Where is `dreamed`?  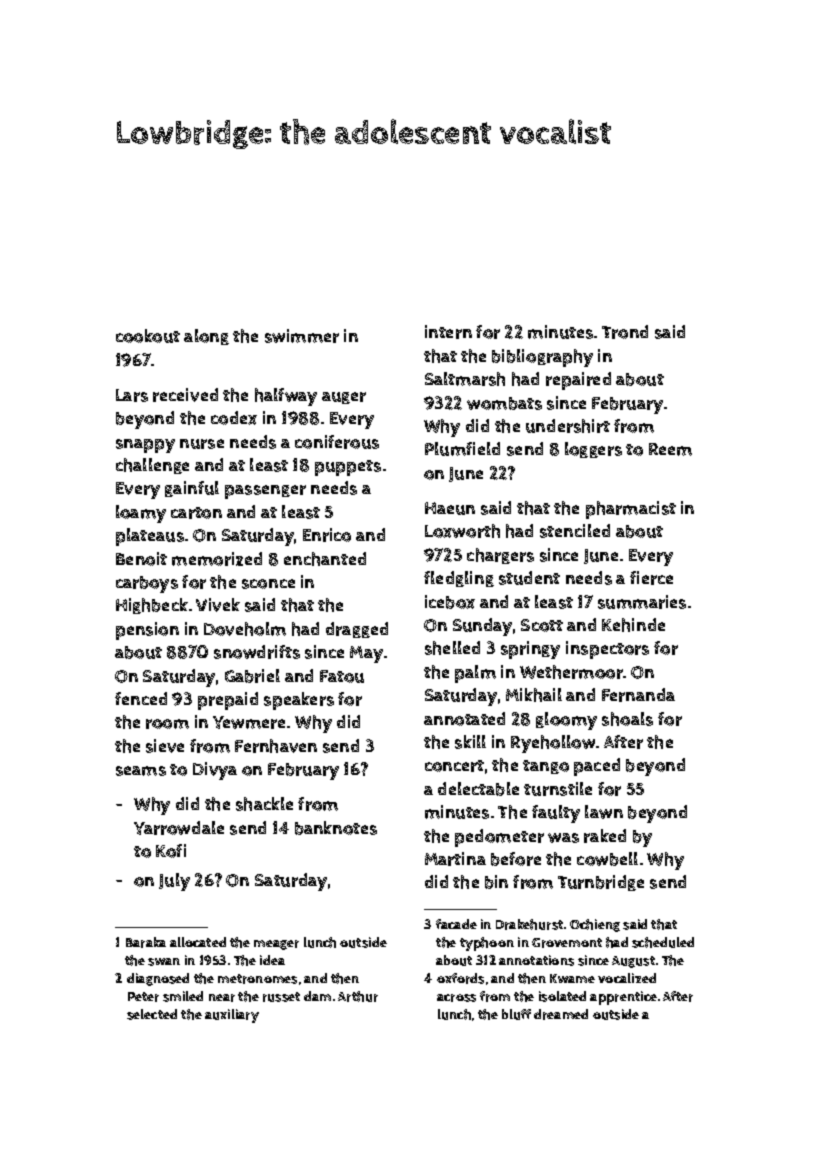 dreamed is located at coordinates (561, 1014).
